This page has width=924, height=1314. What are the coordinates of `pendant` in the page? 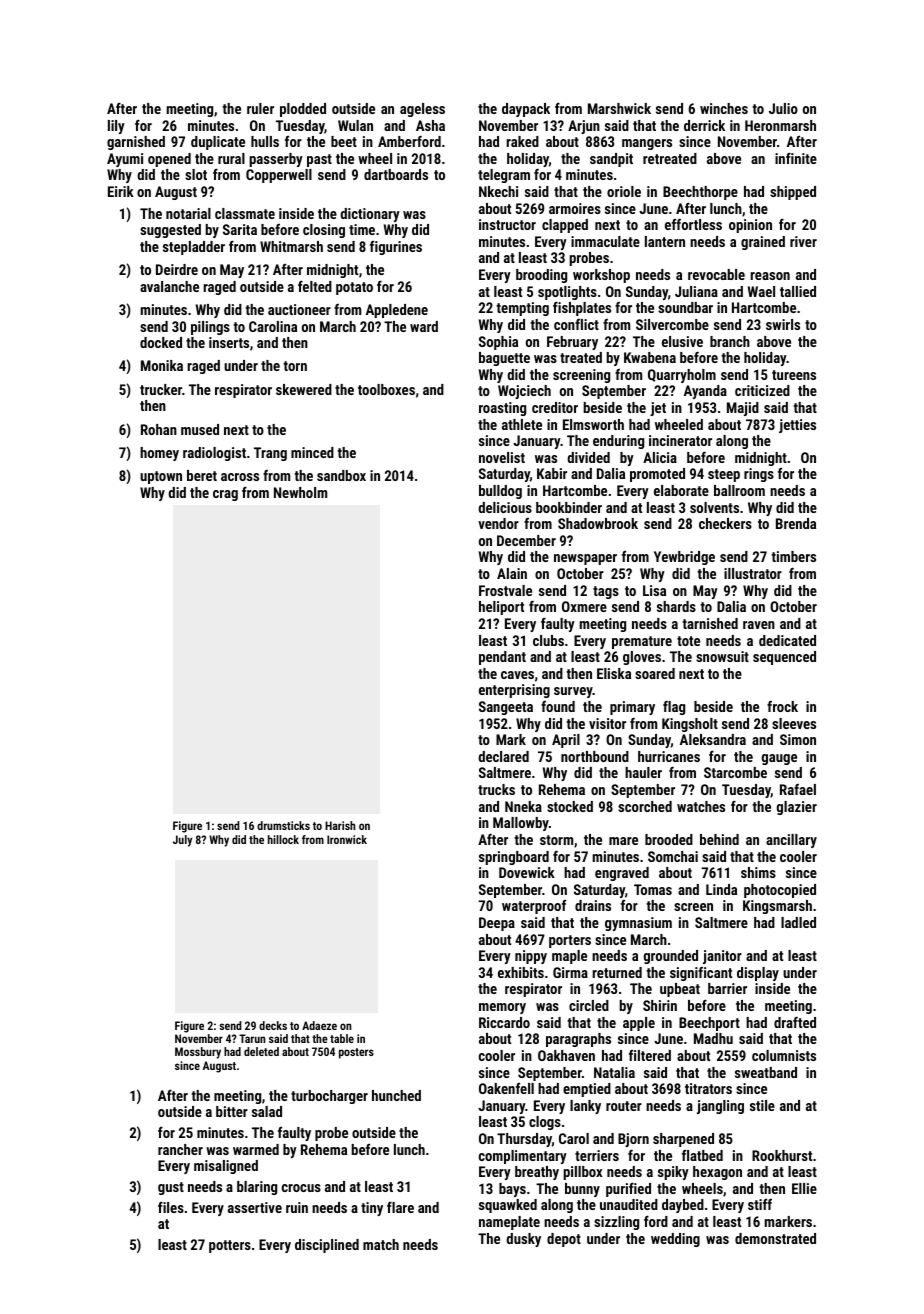 It's located at (502, 658).
